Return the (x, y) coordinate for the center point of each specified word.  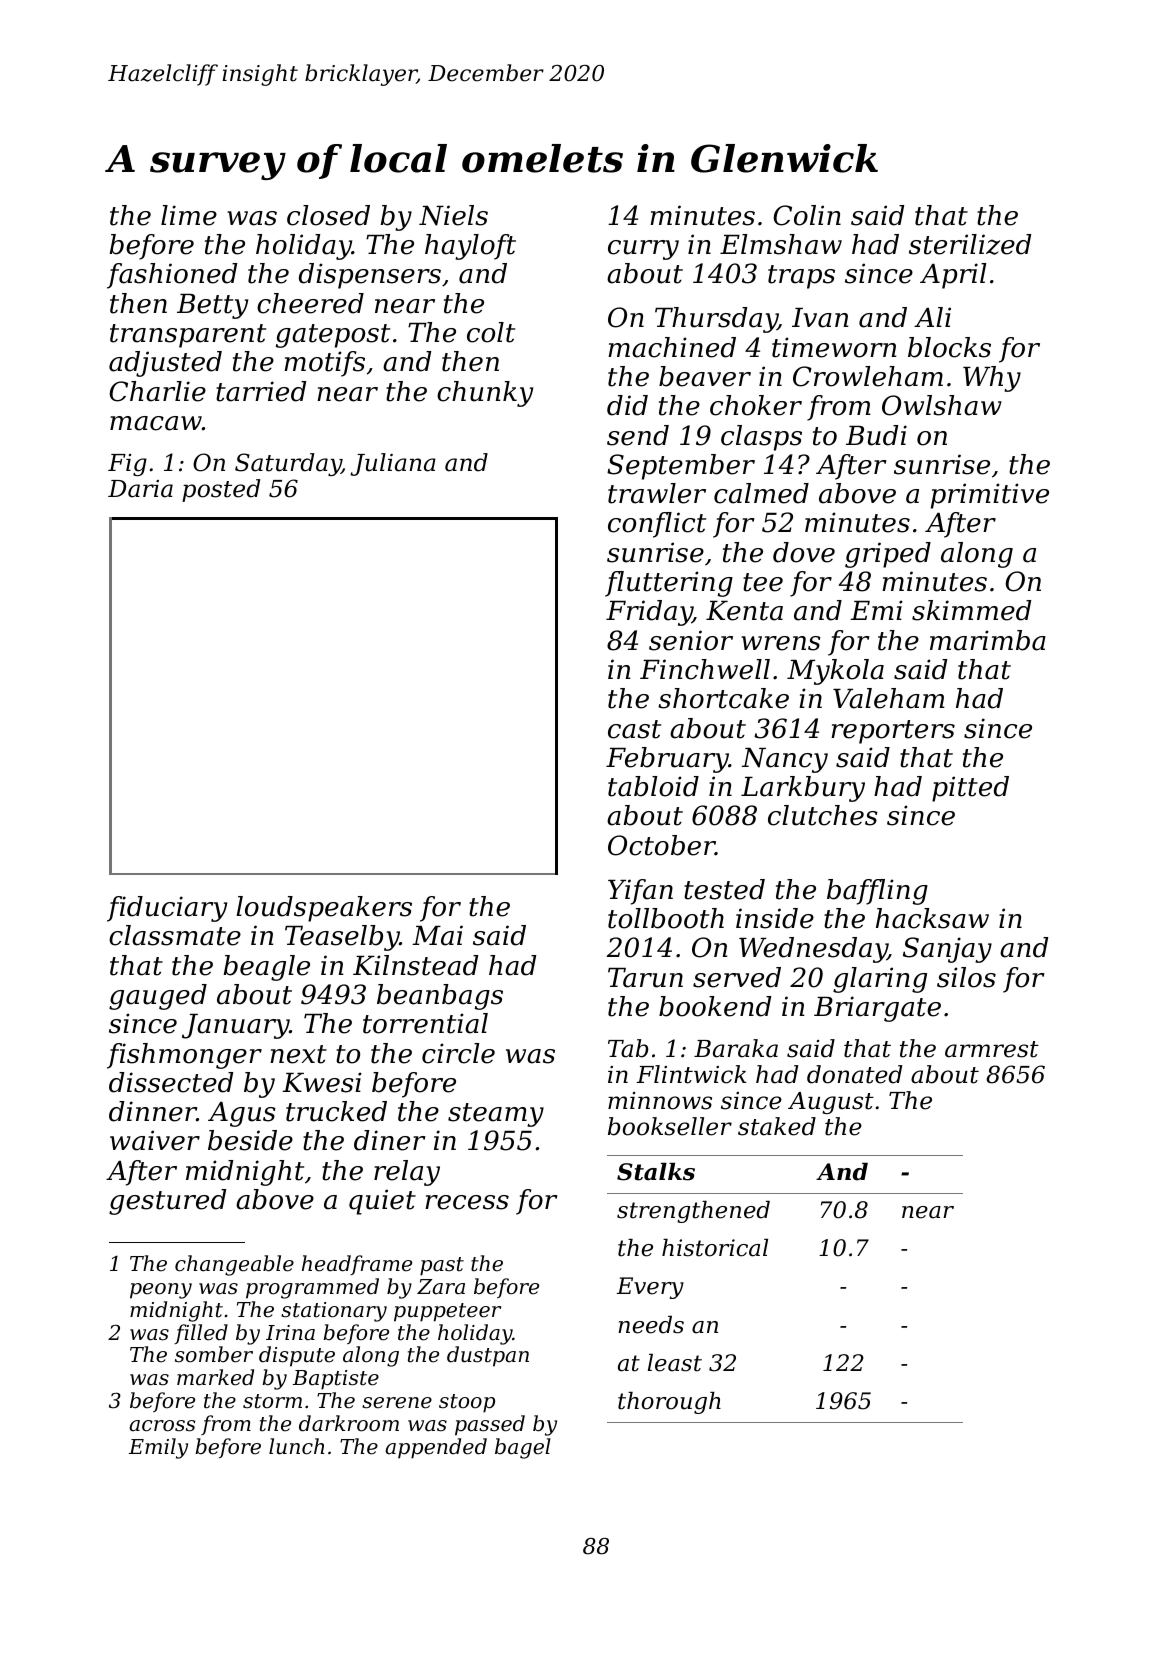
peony (161, 1291)
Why (992, 379)
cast (634, 729)
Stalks (656, 1172)
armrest (992, 1049)
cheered (310, 303)
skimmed (971, 610)
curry (643, 250)
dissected (171, 1082)
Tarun (645, 978)
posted (221, 490)
